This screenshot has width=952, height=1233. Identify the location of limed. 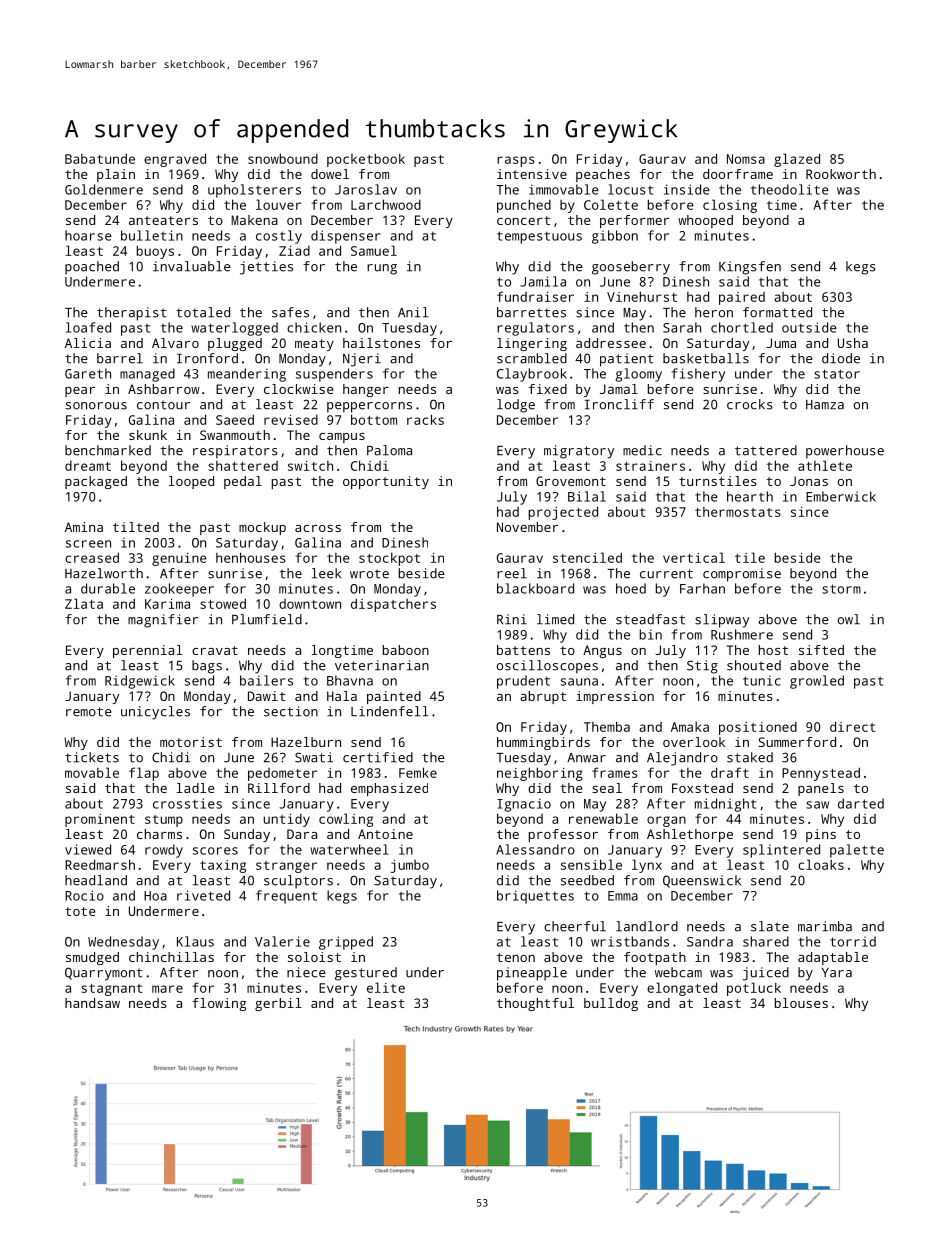
(555, 619).
